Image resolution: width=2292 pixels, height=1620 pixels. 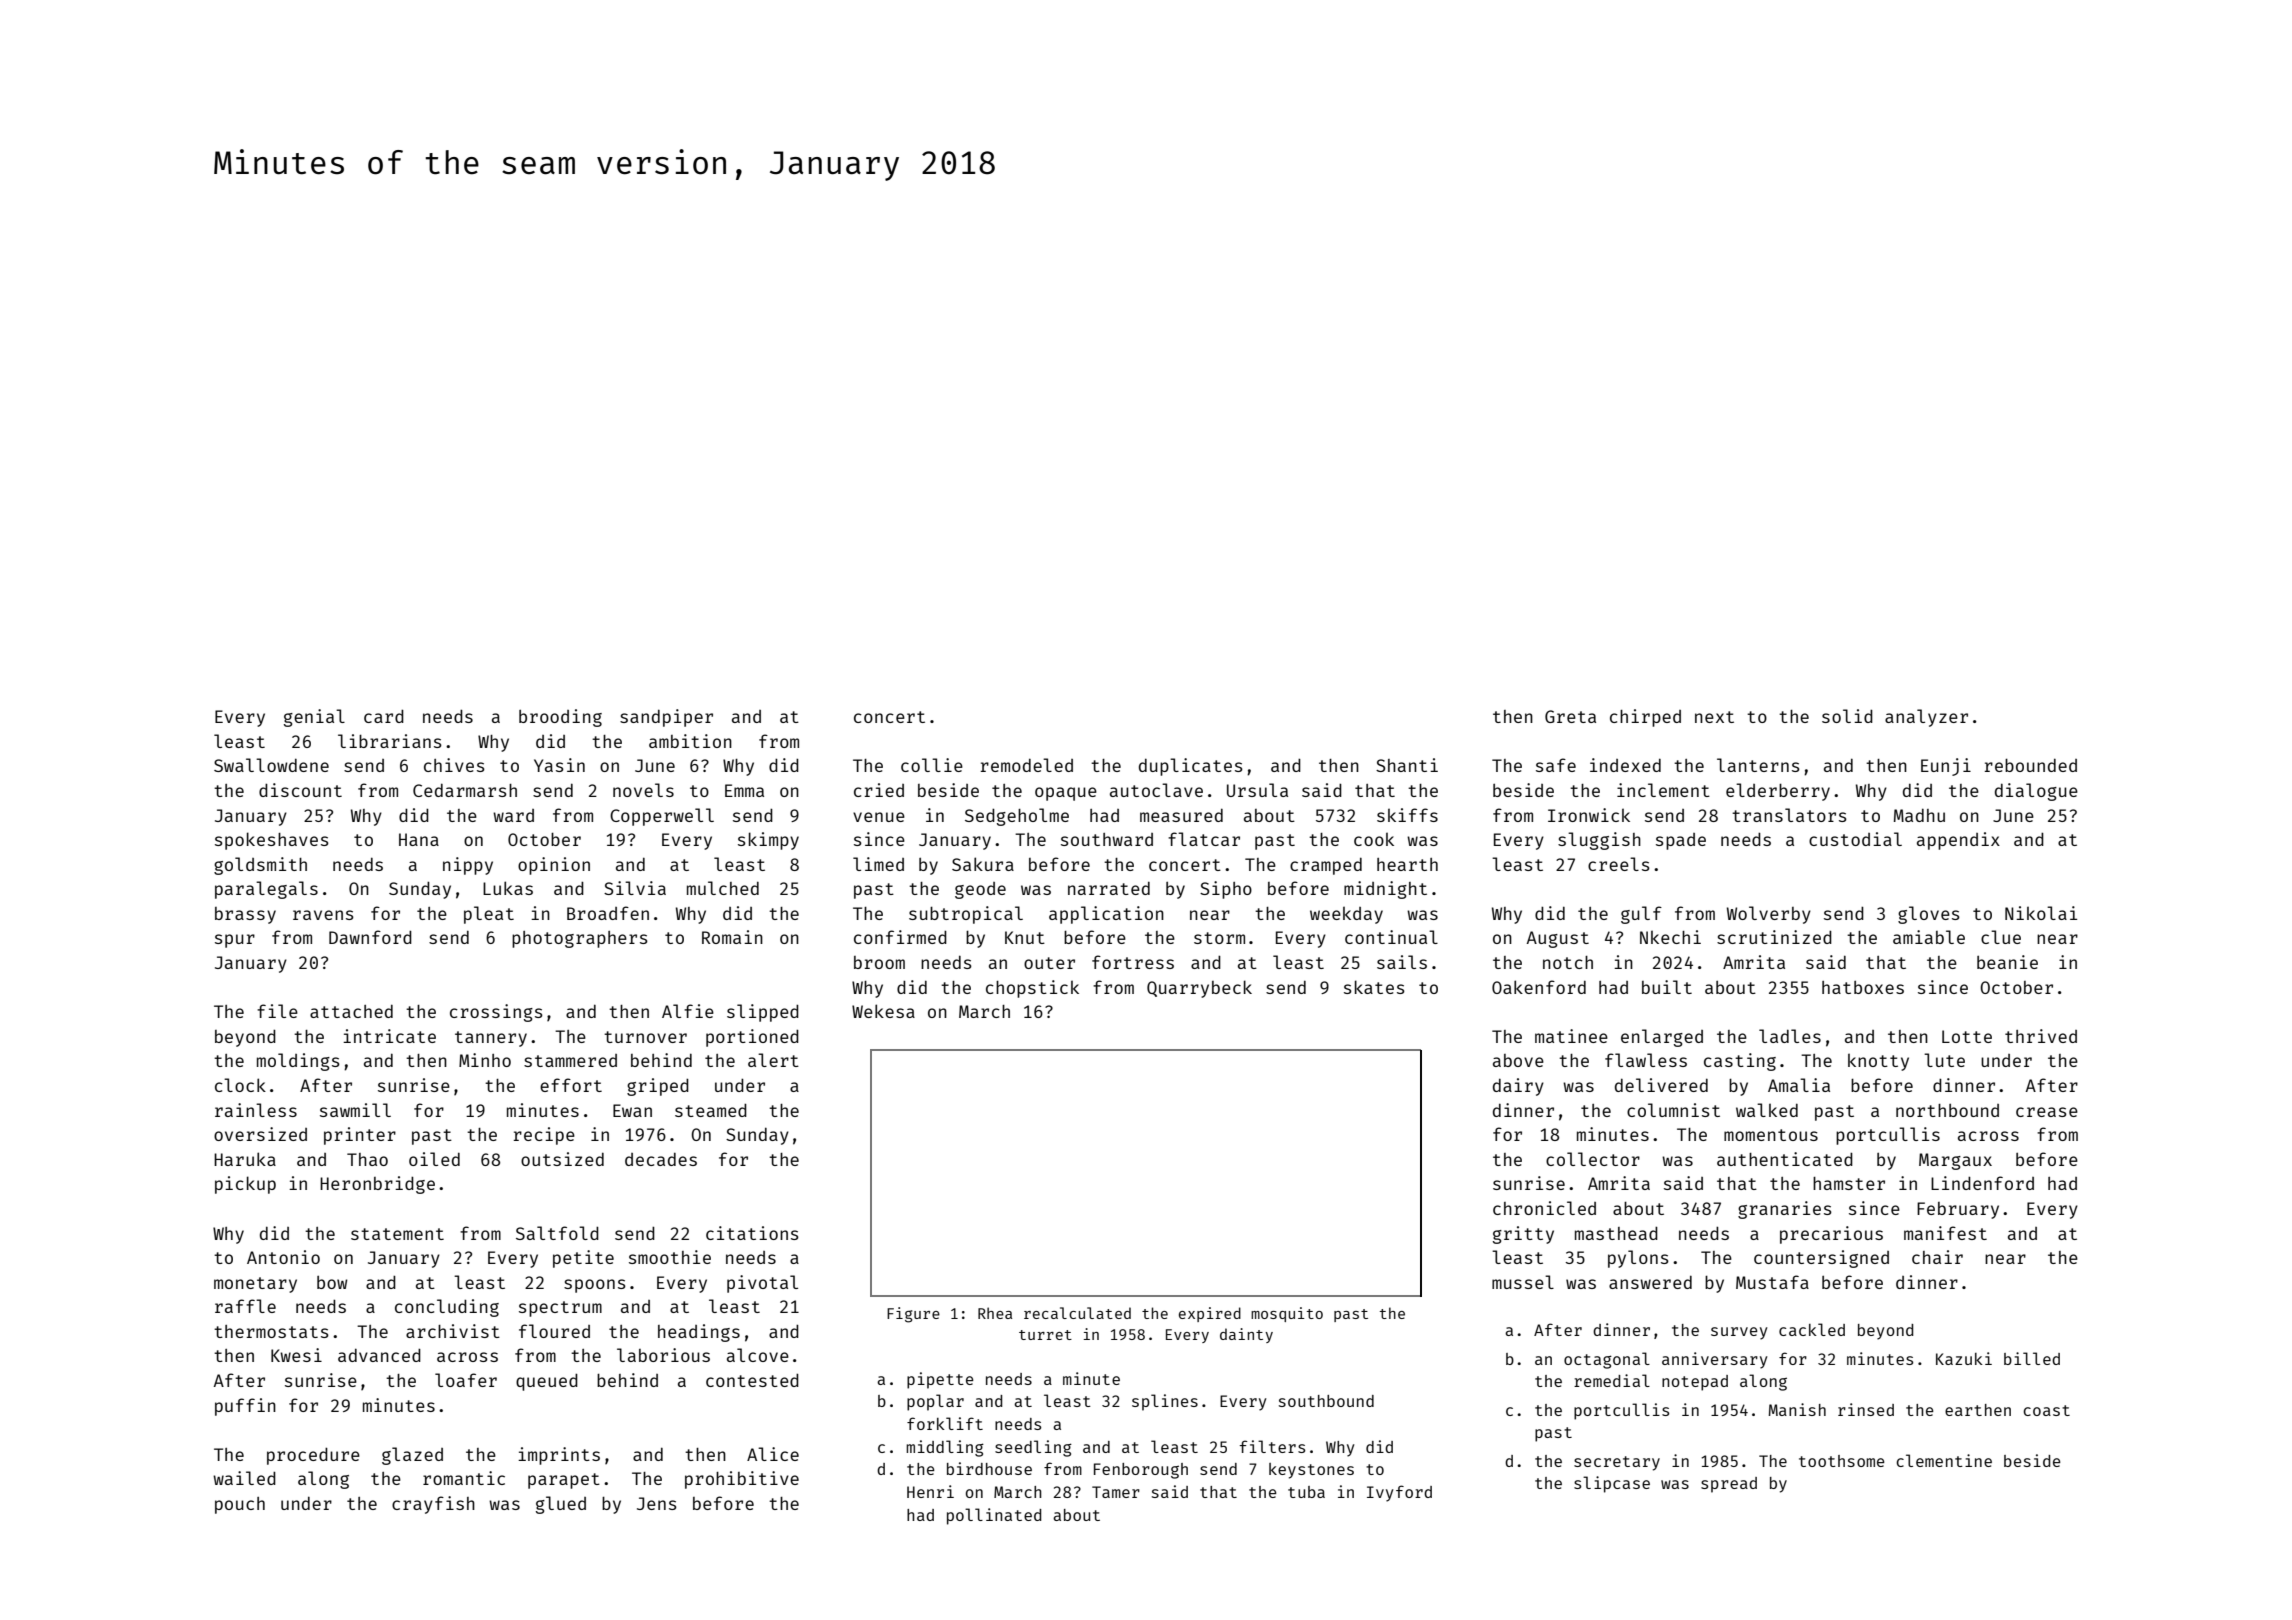 What do you see at coordinates (1729, 1485) in the screenshot?
I see `spread` at bounding box center [1729, 1485].
